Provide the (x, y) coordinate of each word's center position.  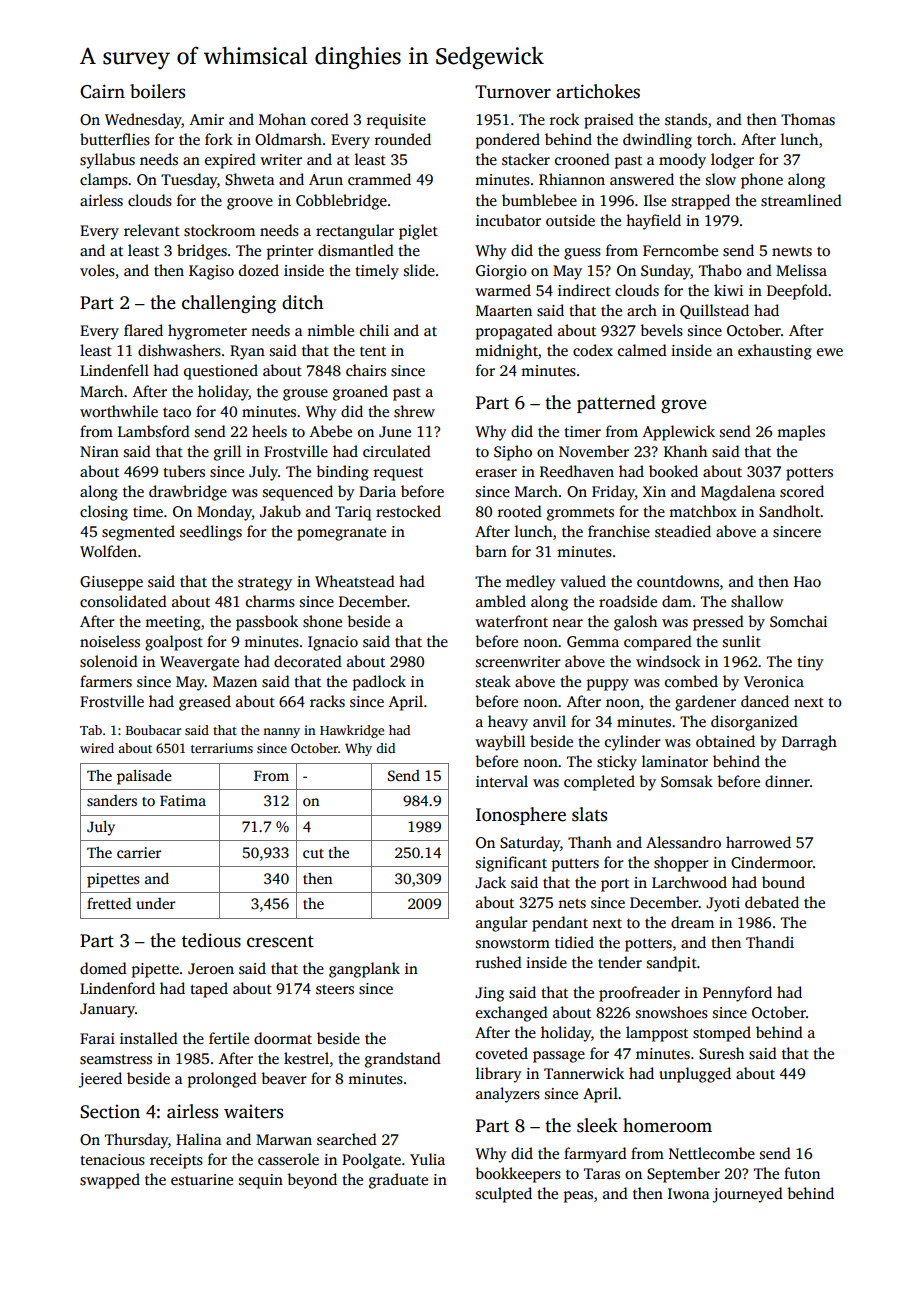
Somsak (687, 781)
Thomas (808, 119)
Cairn (102, 91)
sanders (112, 800)
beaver (284, 1078)
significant (511, 864)
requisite (396, 121)
